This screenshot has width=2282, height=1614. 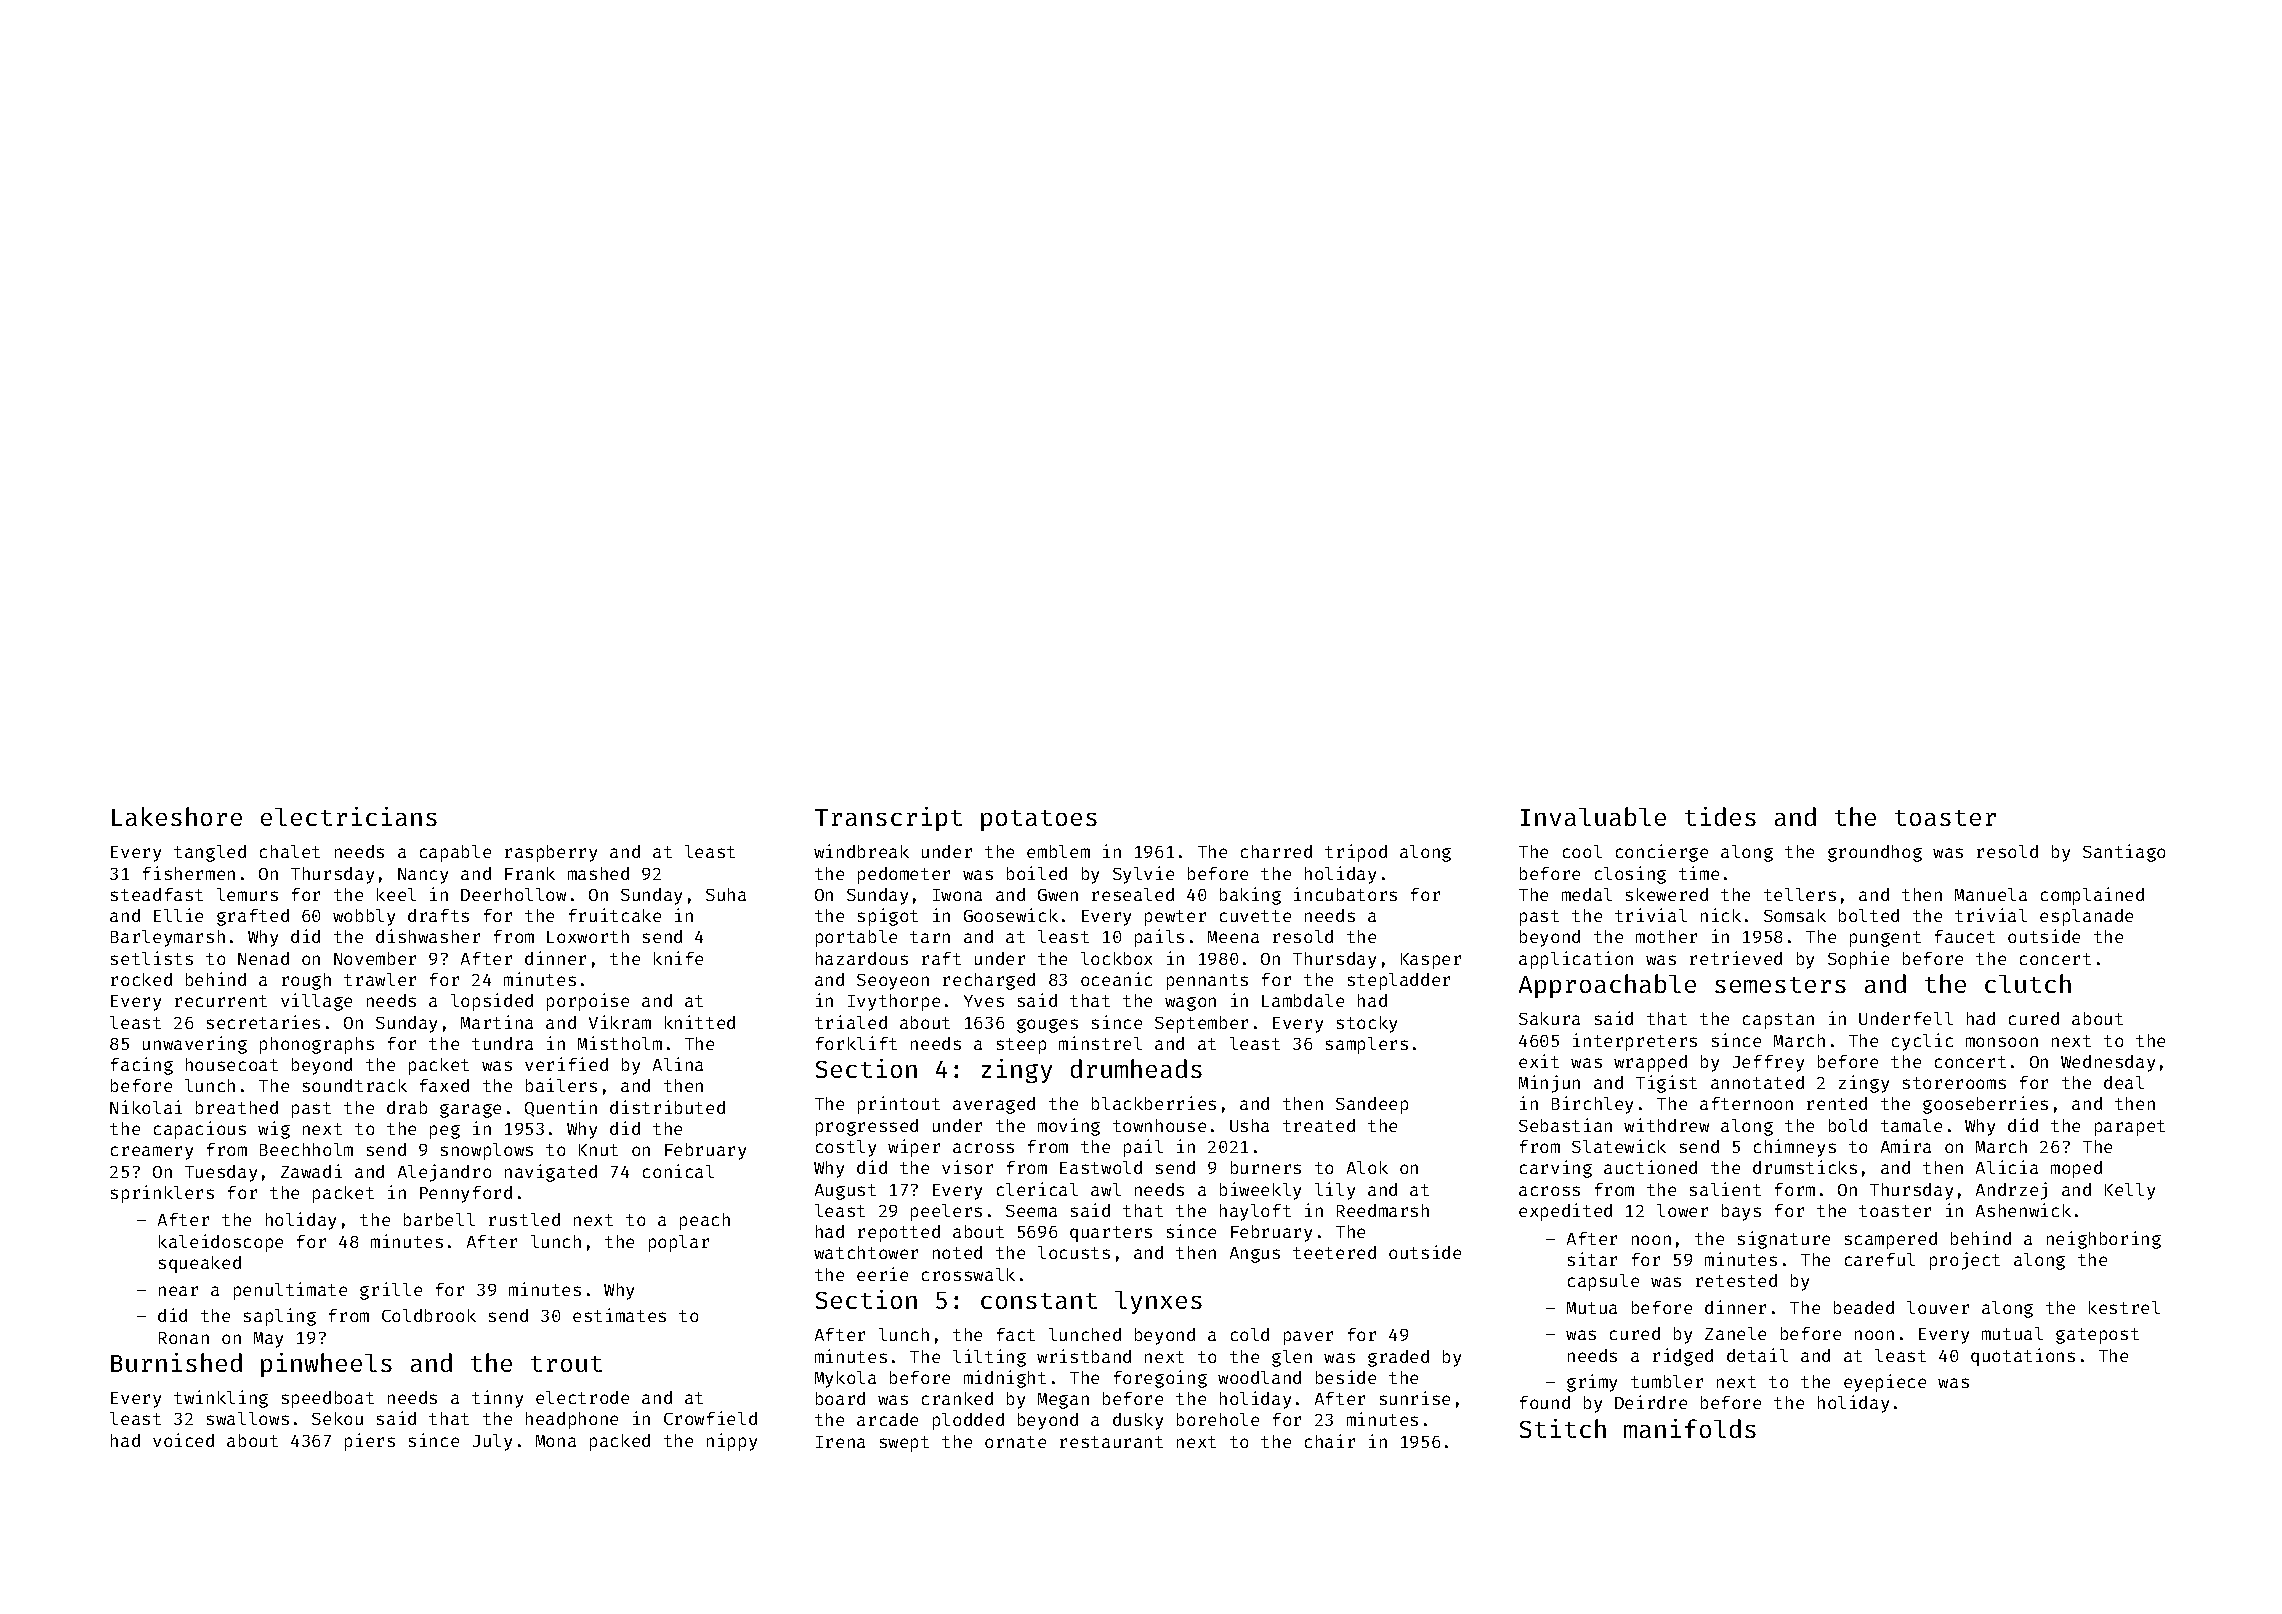 What do you see at coordinates (1037, 1189) in the screenshot?
I see `clerical` at bounding box center [1037, 1189].
